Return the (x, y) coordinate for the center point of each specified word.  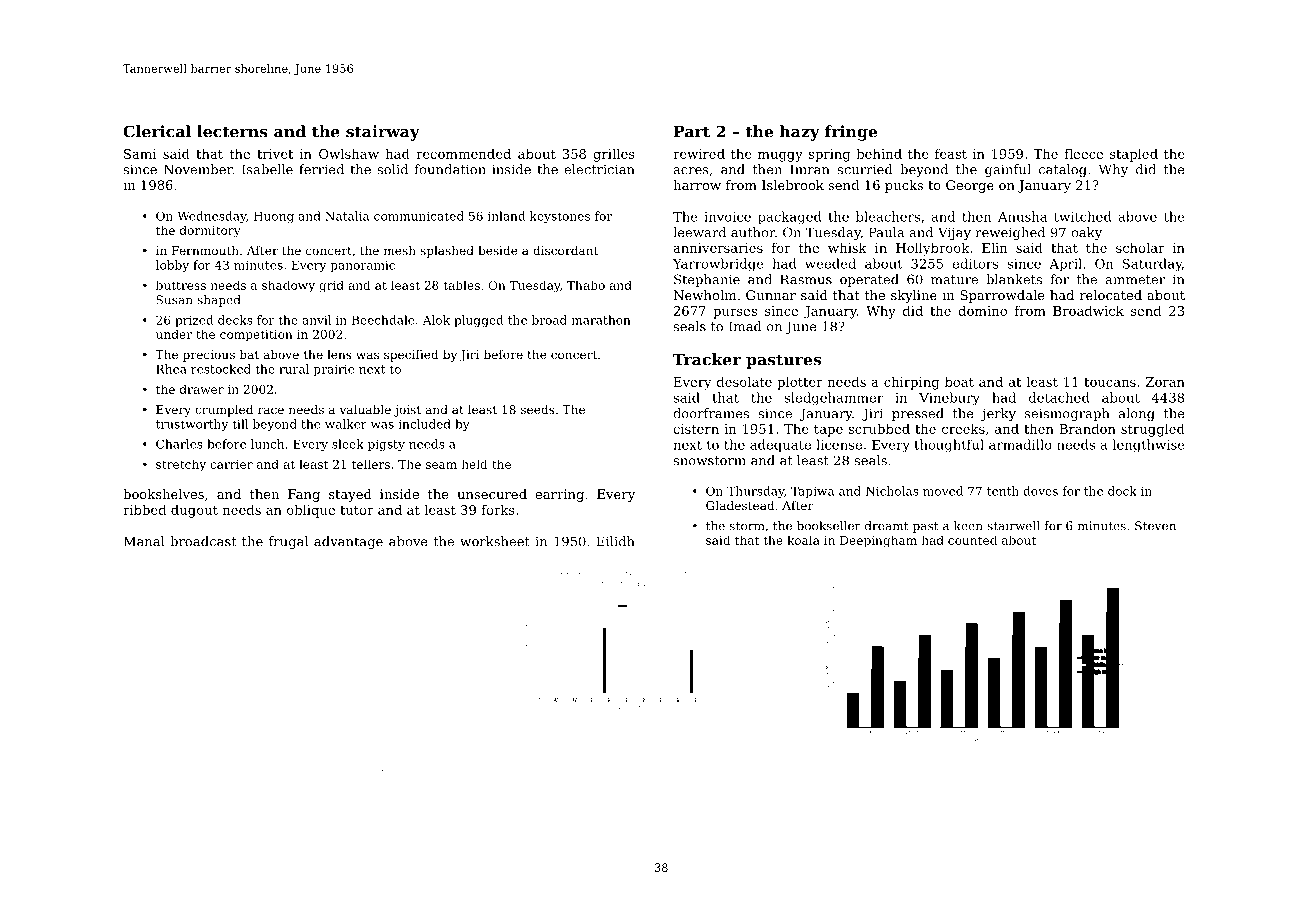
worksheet (495, 541)
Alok (436, 320)
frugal (288, 542)
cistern (696, 429)
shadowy (288, 286)
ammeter (1135, 280)
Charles (179, 444)
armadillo (1020, 444)
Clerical (157, 131)
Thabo (586, 285)
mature (954, 280)
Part (692, 132)
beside (498, 250)
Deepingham (878, 541)
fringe (851, 133)
